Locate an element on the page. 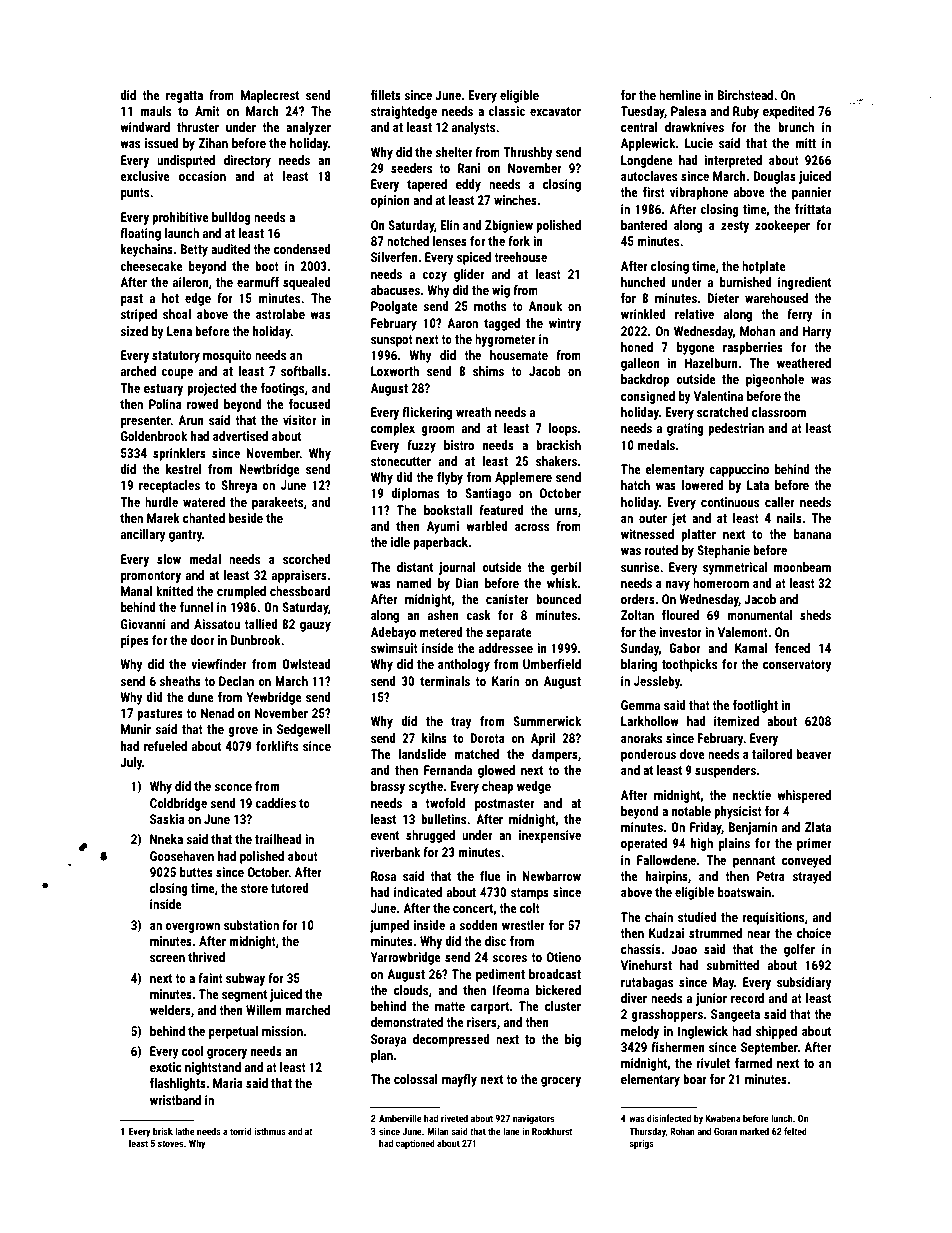  zesty is located at coordinates (735, 227).
